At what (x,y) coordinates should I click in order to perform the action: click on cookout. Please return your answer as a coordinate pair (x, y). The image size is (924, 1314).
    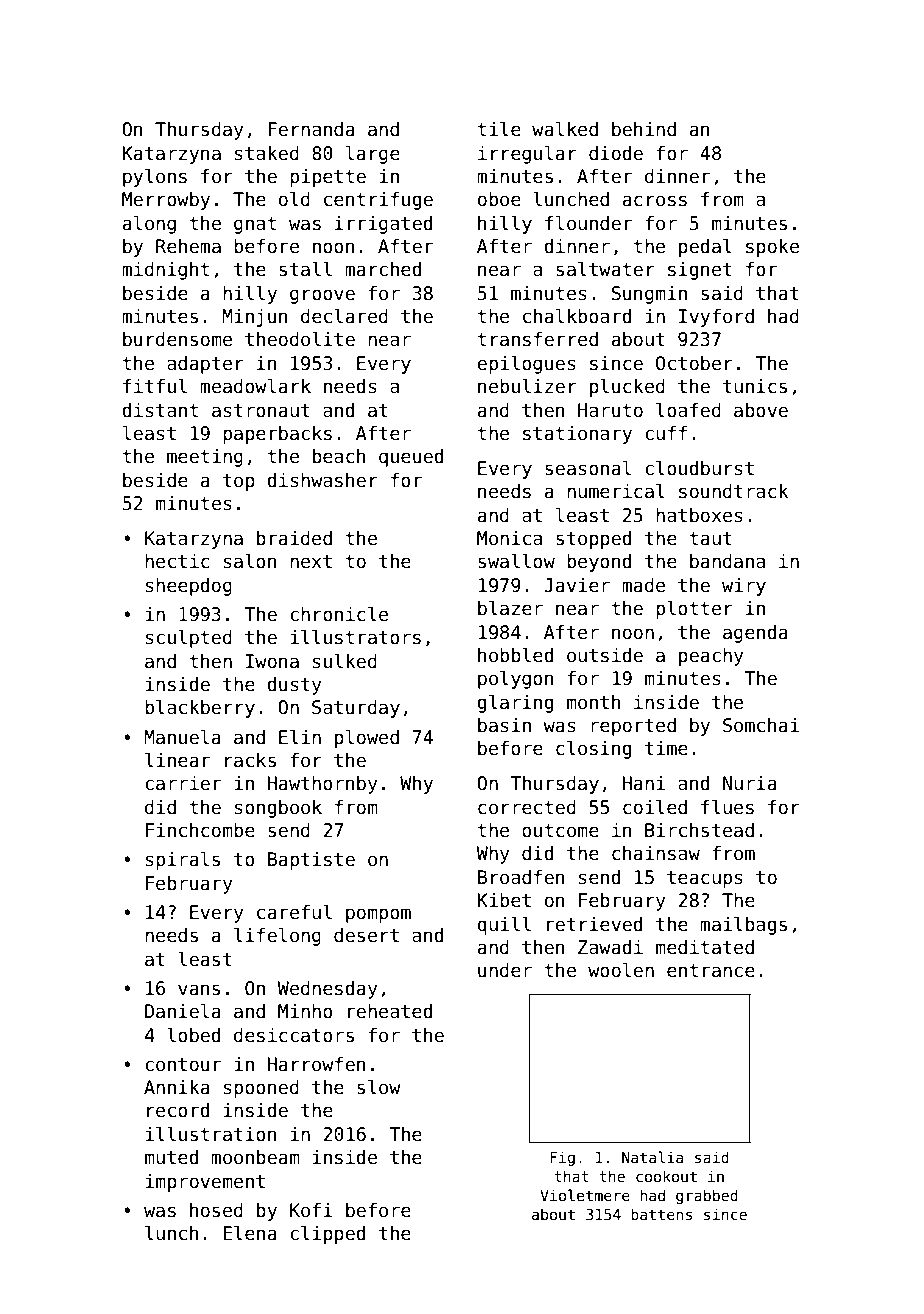
    Looking at the image, I should click on (666, 1176).
